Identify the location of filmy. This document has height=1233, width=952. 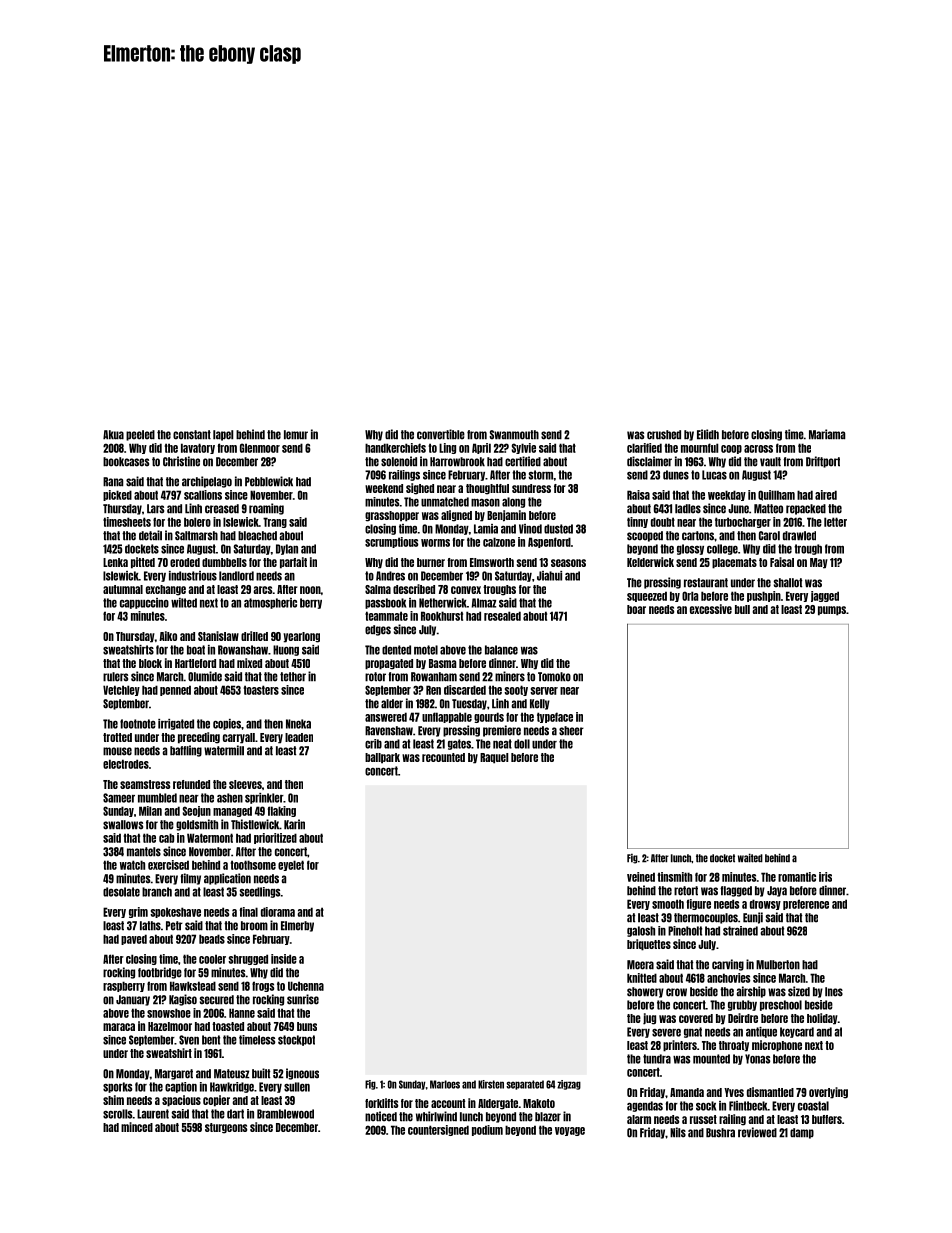
(190, 879).
